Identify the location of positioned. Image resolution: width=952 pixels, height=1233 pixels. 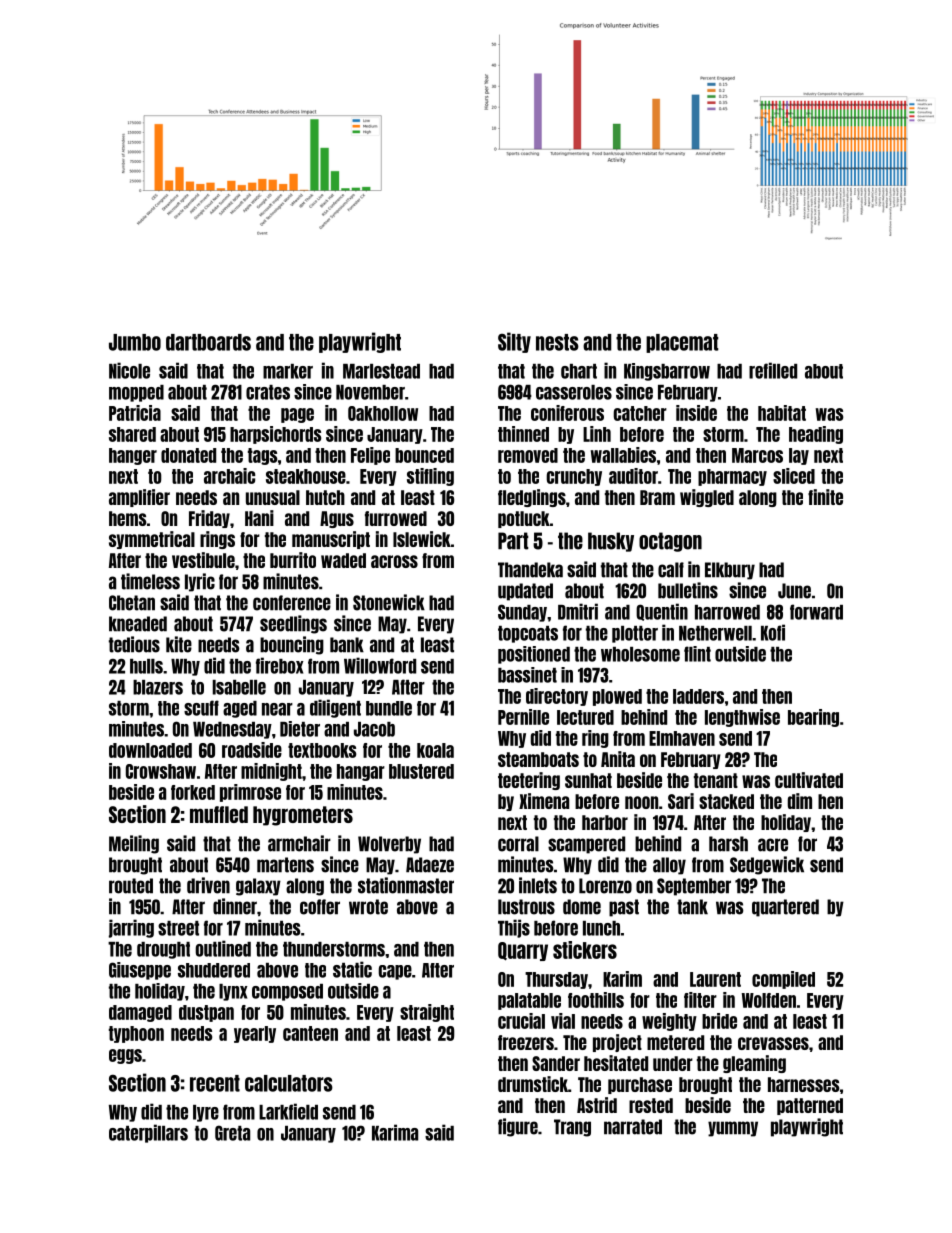
(534, 655).
